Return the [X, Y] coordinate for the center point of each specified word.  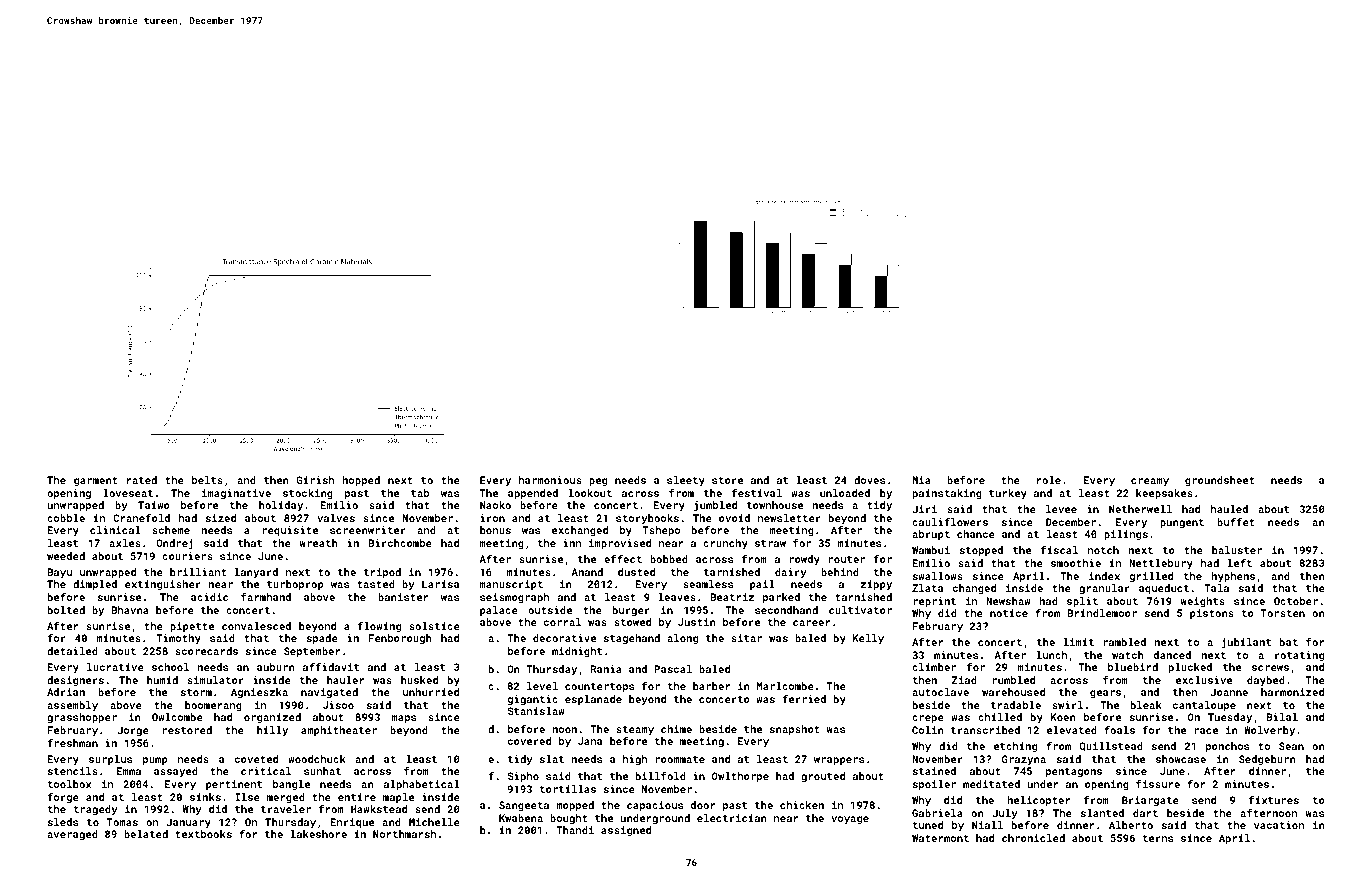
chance [976, 534]
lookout [590, 493]
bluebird [1133, 667]
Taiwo [154, 505]
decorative [564, 638]
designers [75, 681]
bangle [291, 785]
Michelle [434, 822]
